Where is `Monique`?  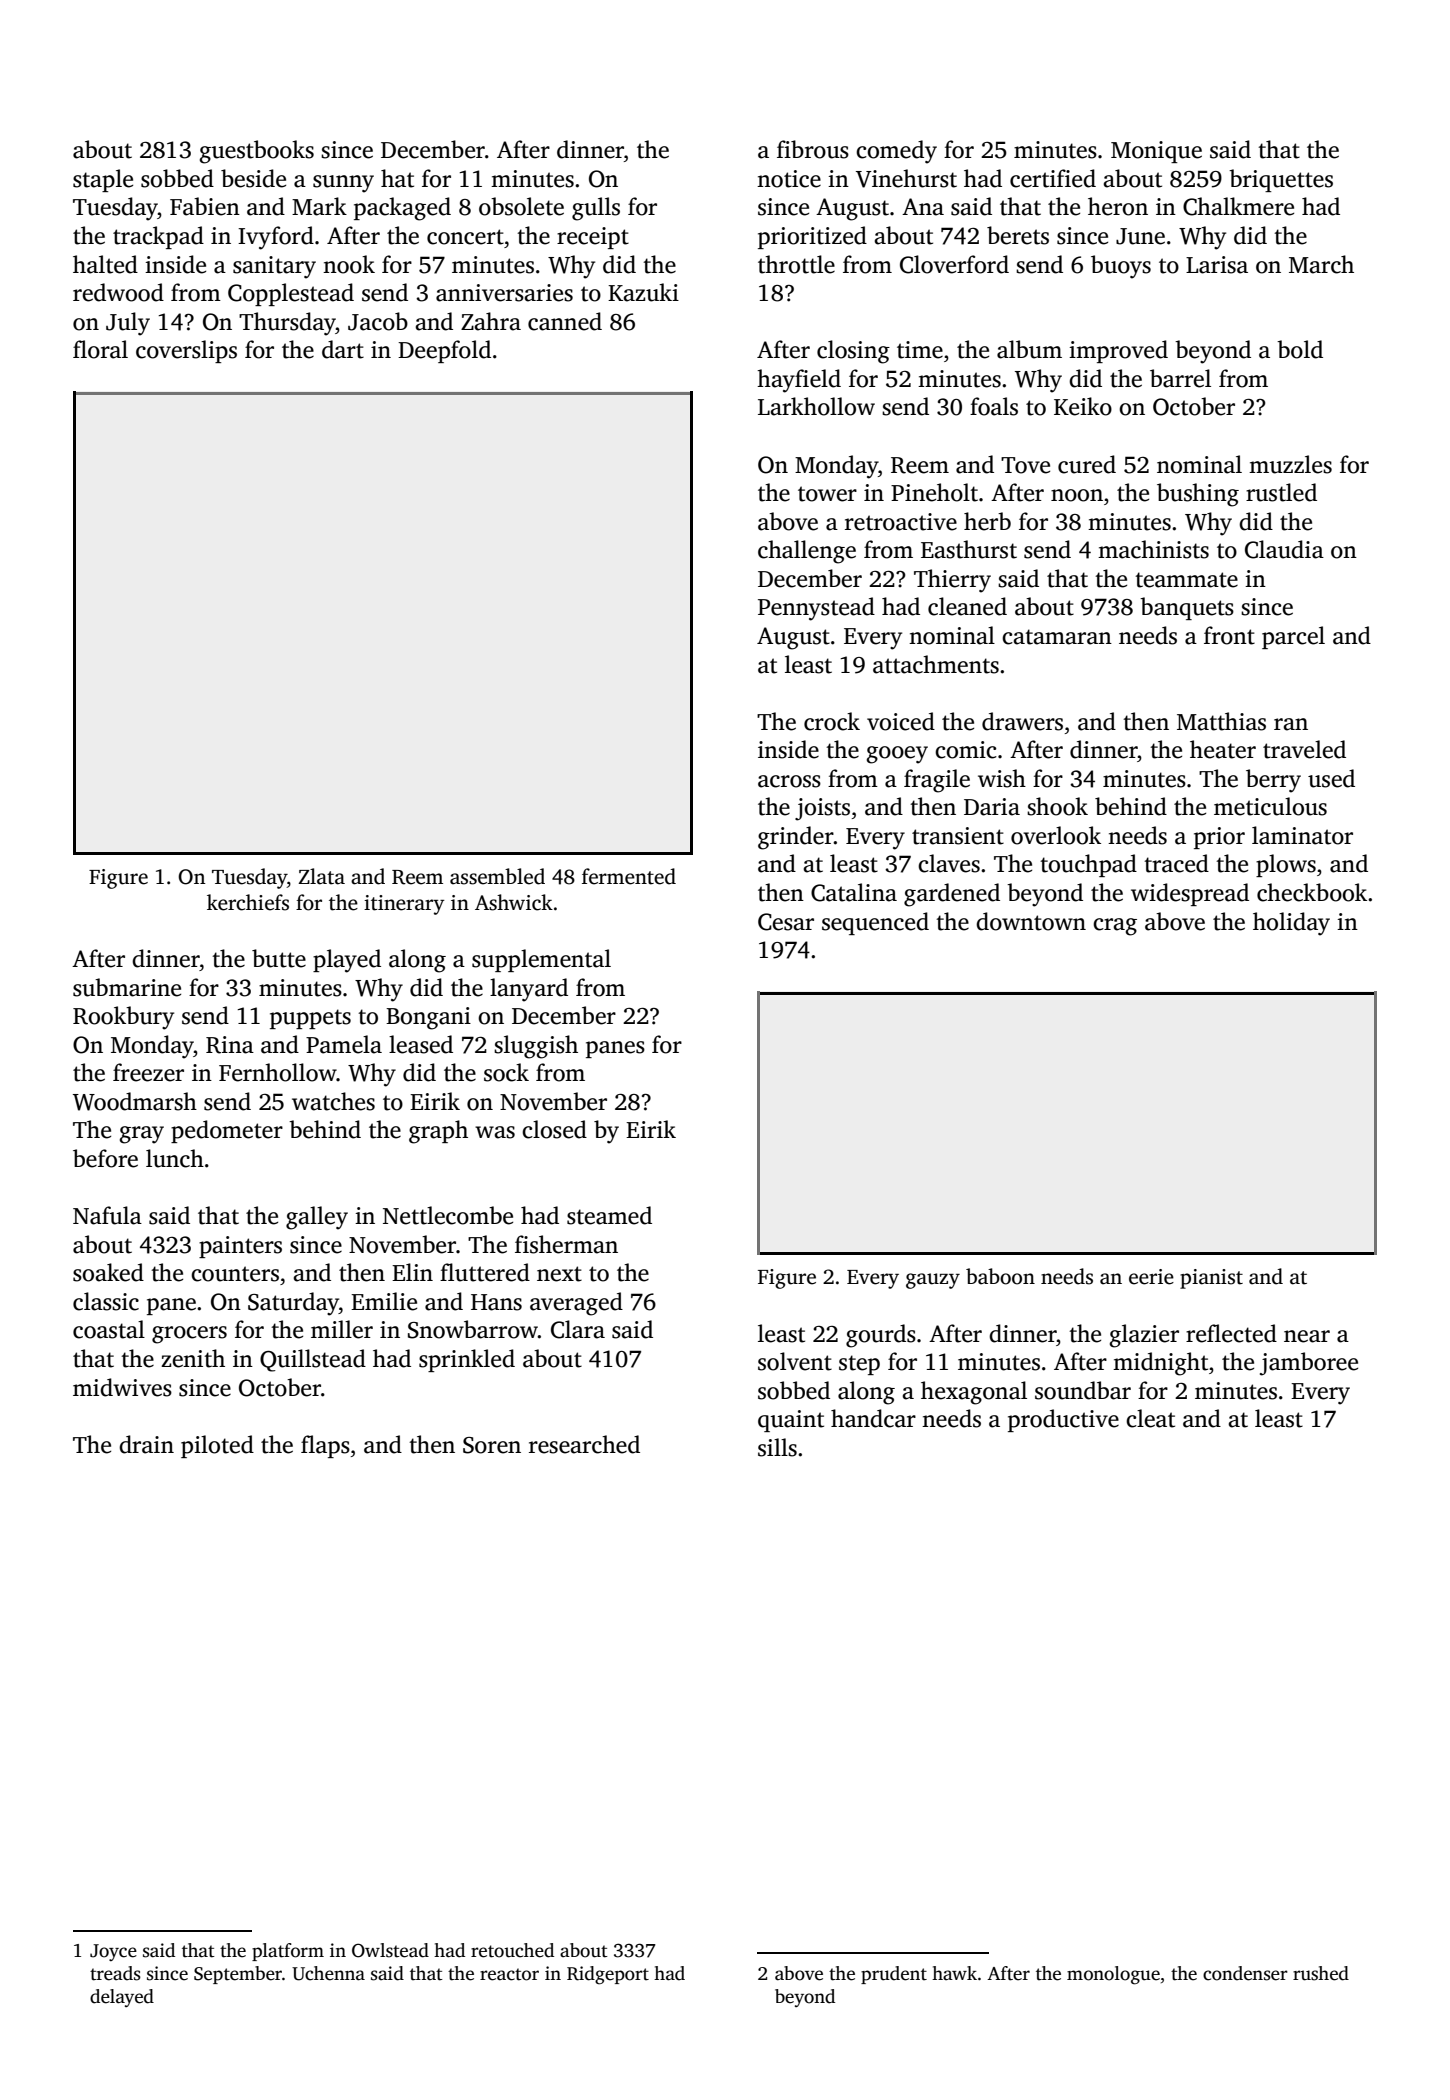
Monique is located at coordinates (1156, 152).
